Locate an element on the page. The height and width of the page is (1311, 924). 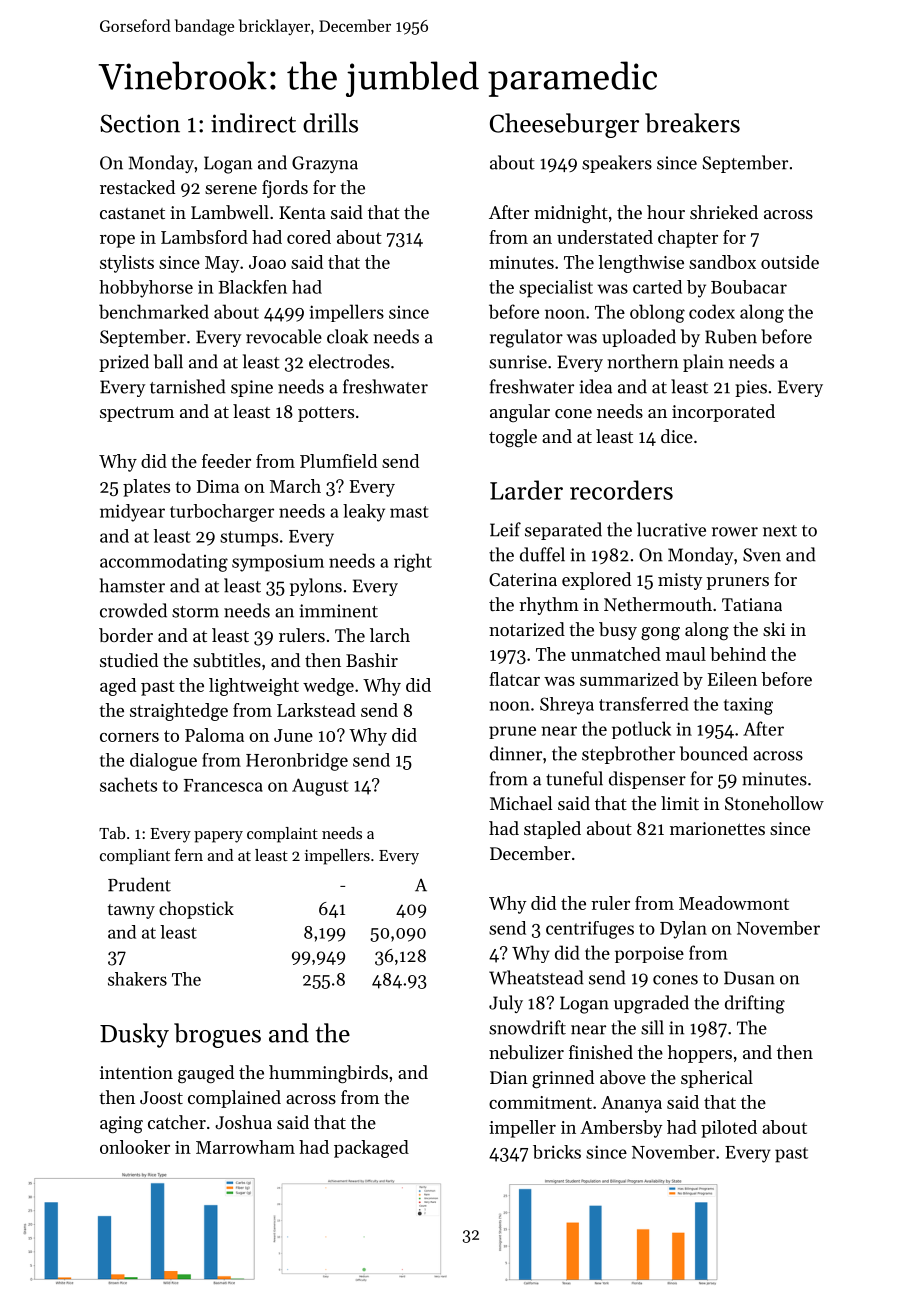
spectrum is located at coordinates (137, 414).
